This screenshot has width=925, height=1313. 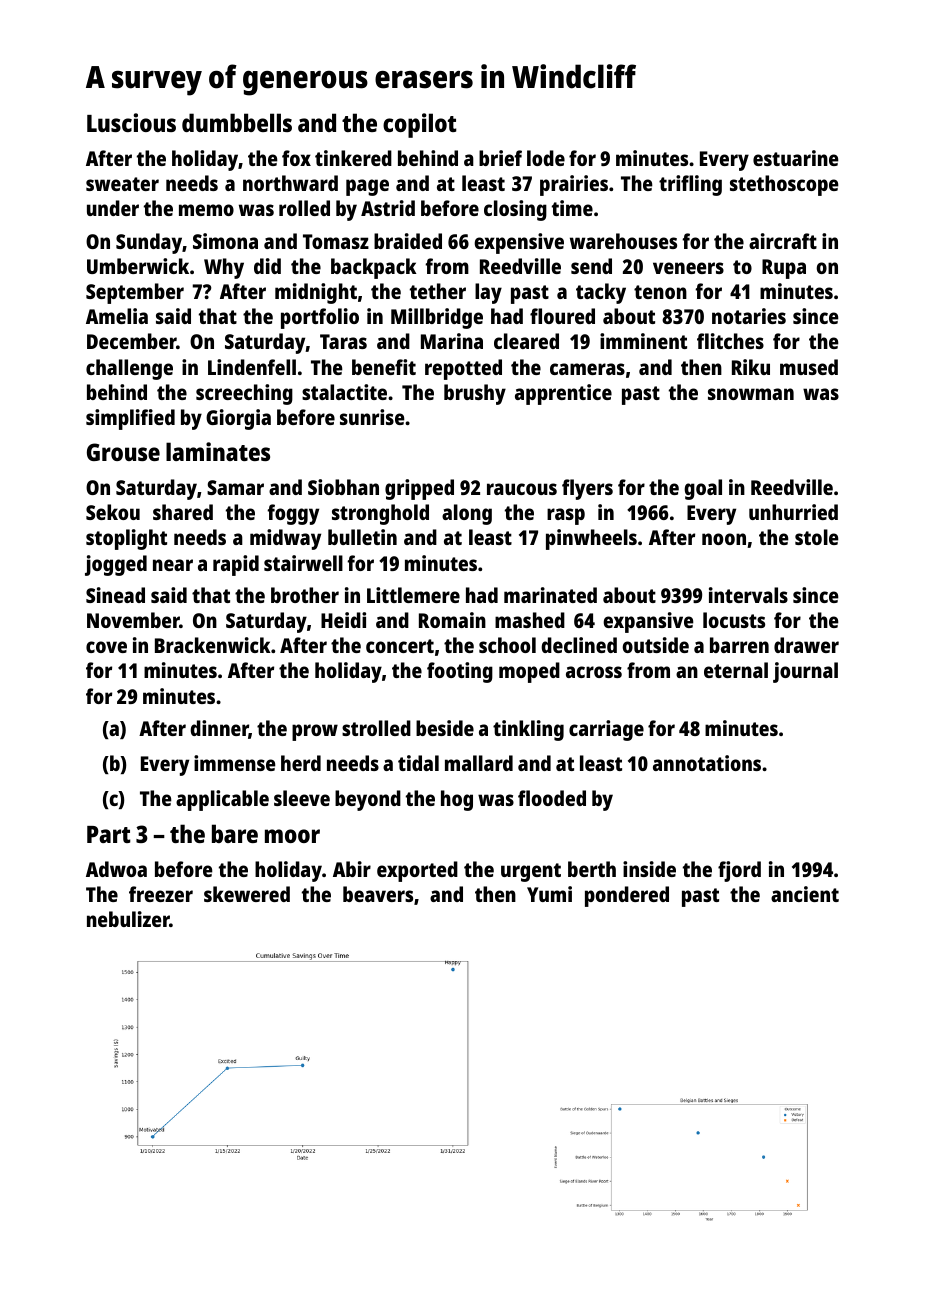 What do you see at coordinates (123, 452) in the screenshot?
I see `Grouse` at bounding box center [123, 452].
